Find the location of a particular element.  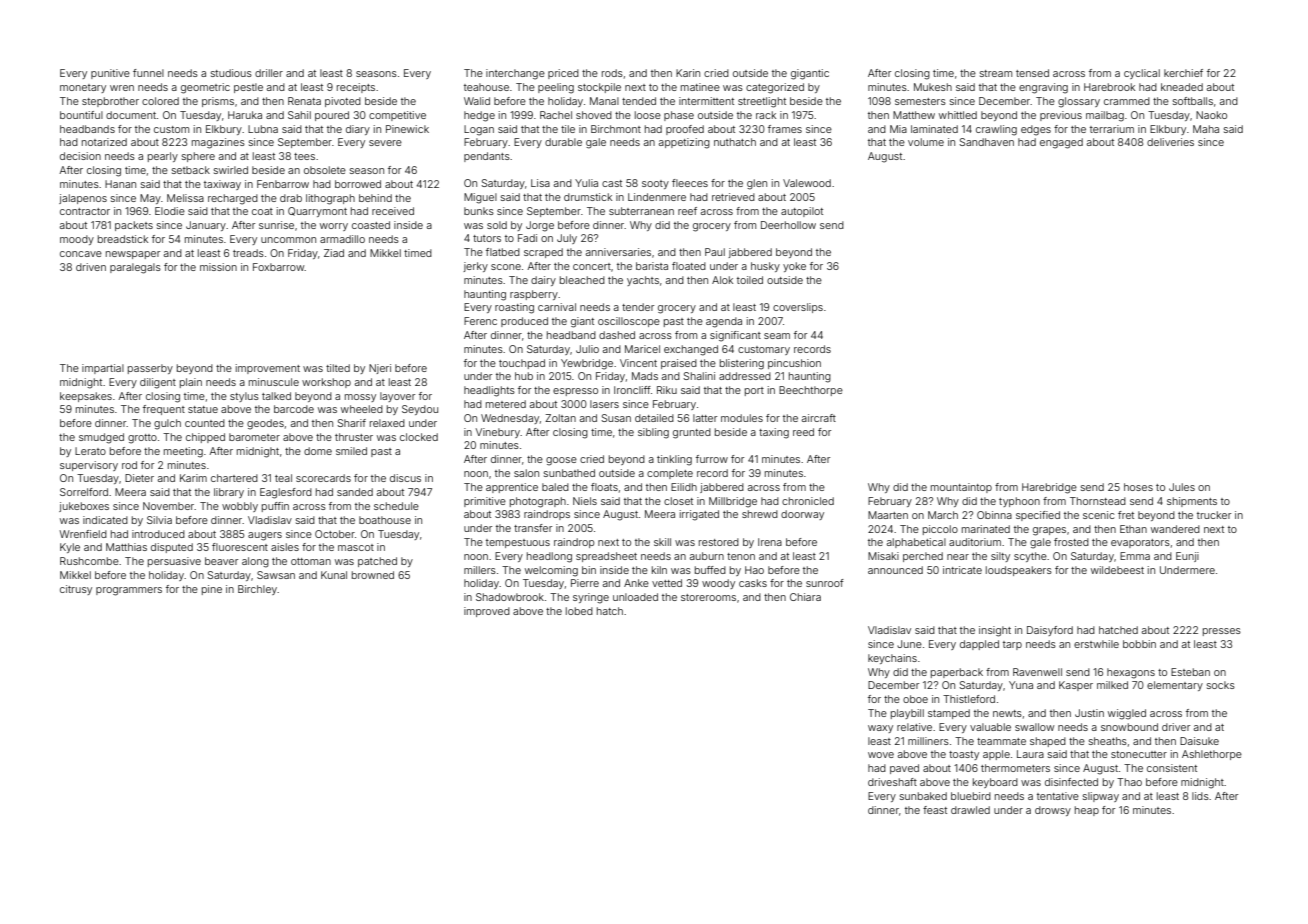

programmers is located at coordinates (129, 591).
